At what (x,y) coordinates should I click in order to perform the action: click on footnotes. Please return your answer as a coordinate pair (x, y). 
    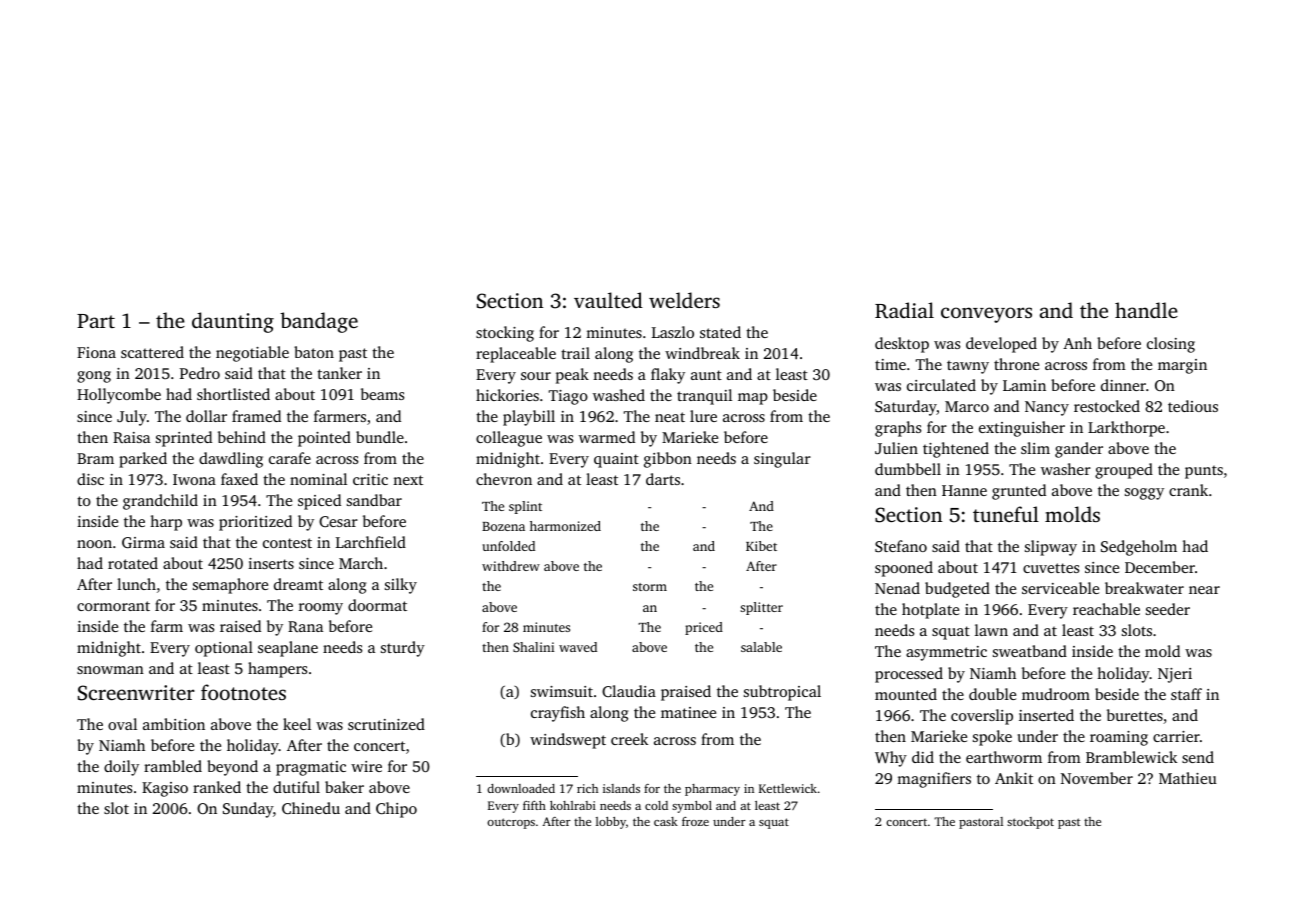
    Looking at the image, I should click on (243, 692).
